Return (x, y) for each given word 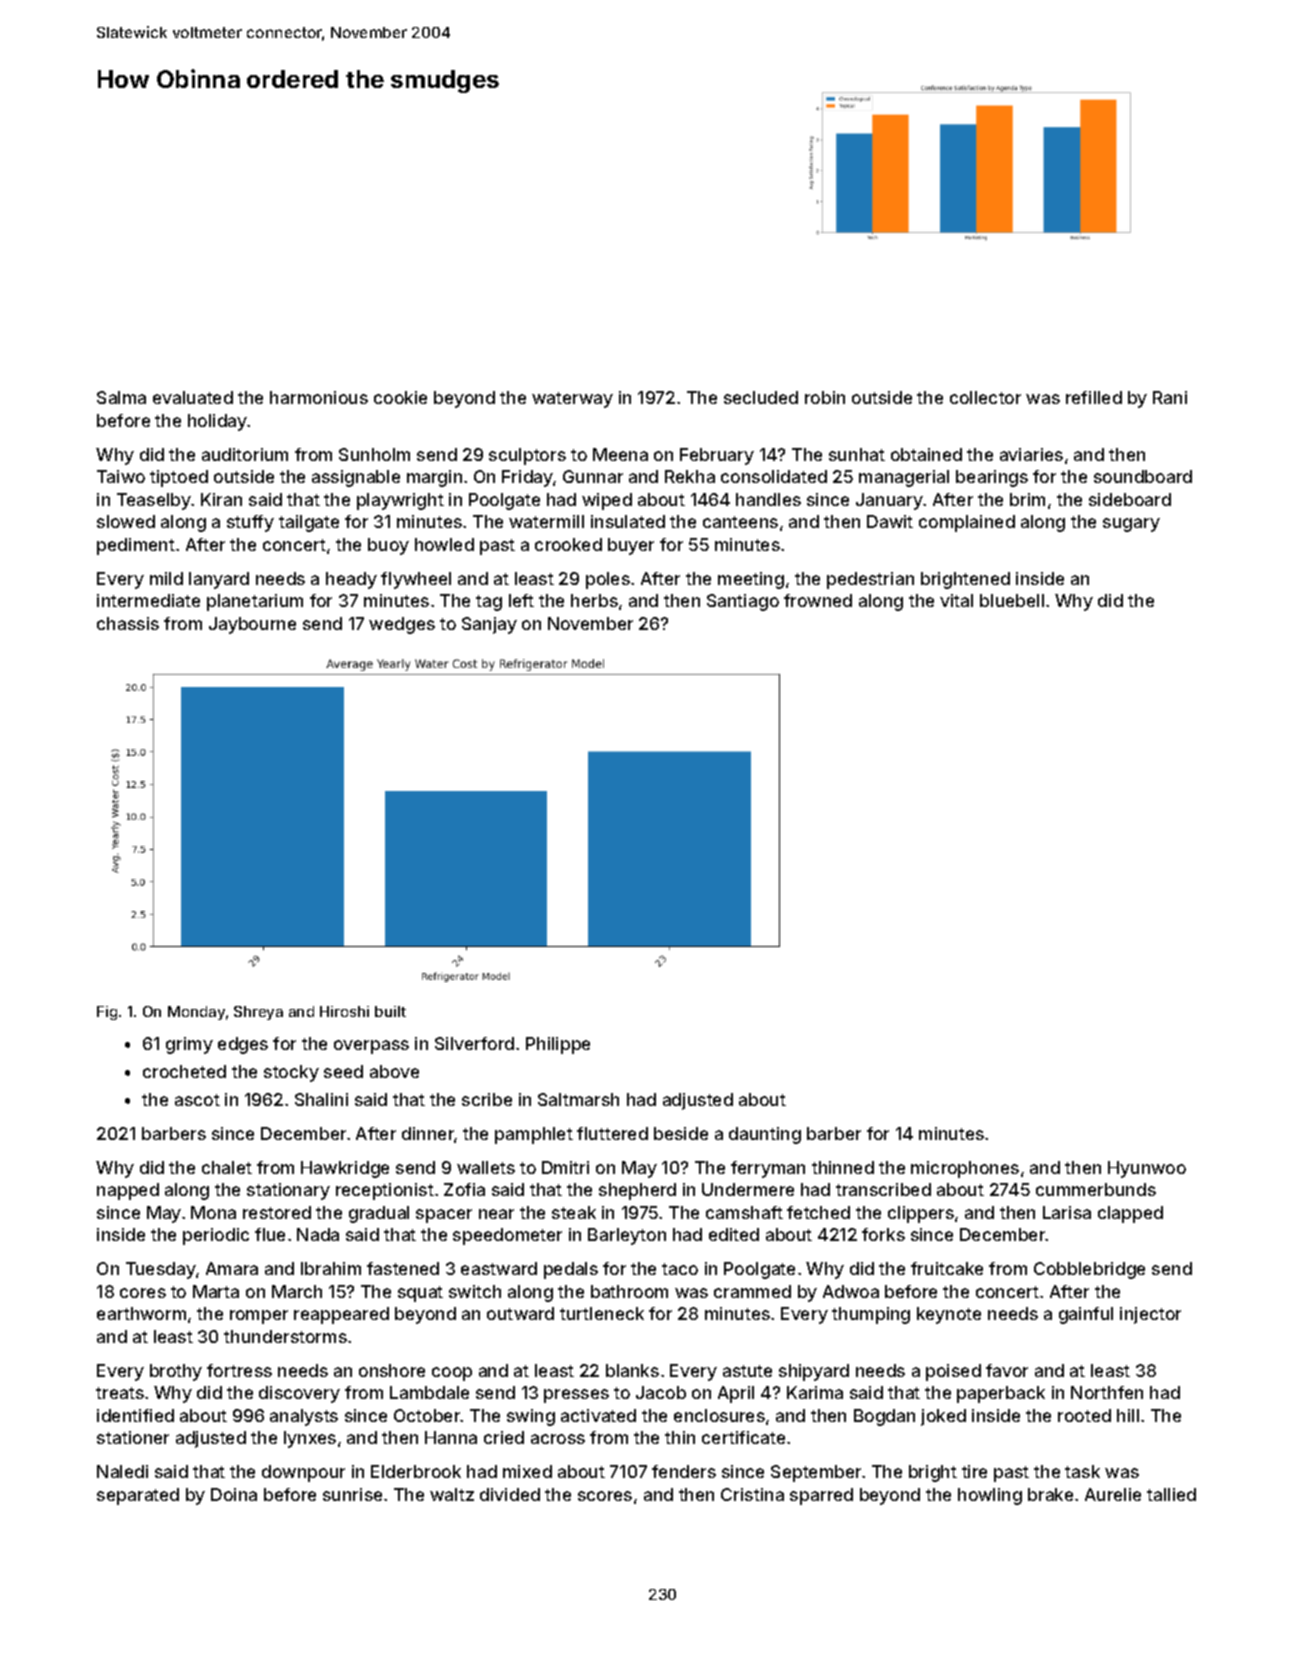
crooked (568, 544)
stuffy (250, 523)
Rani (1170, 397)
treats (120, 1393)
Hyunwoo (1147, 1169)
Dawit (890, 521)
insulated (628, 521)
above (394, 1071)
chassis (128, 623)
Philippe (558, 1045)
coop (452, 1374)
